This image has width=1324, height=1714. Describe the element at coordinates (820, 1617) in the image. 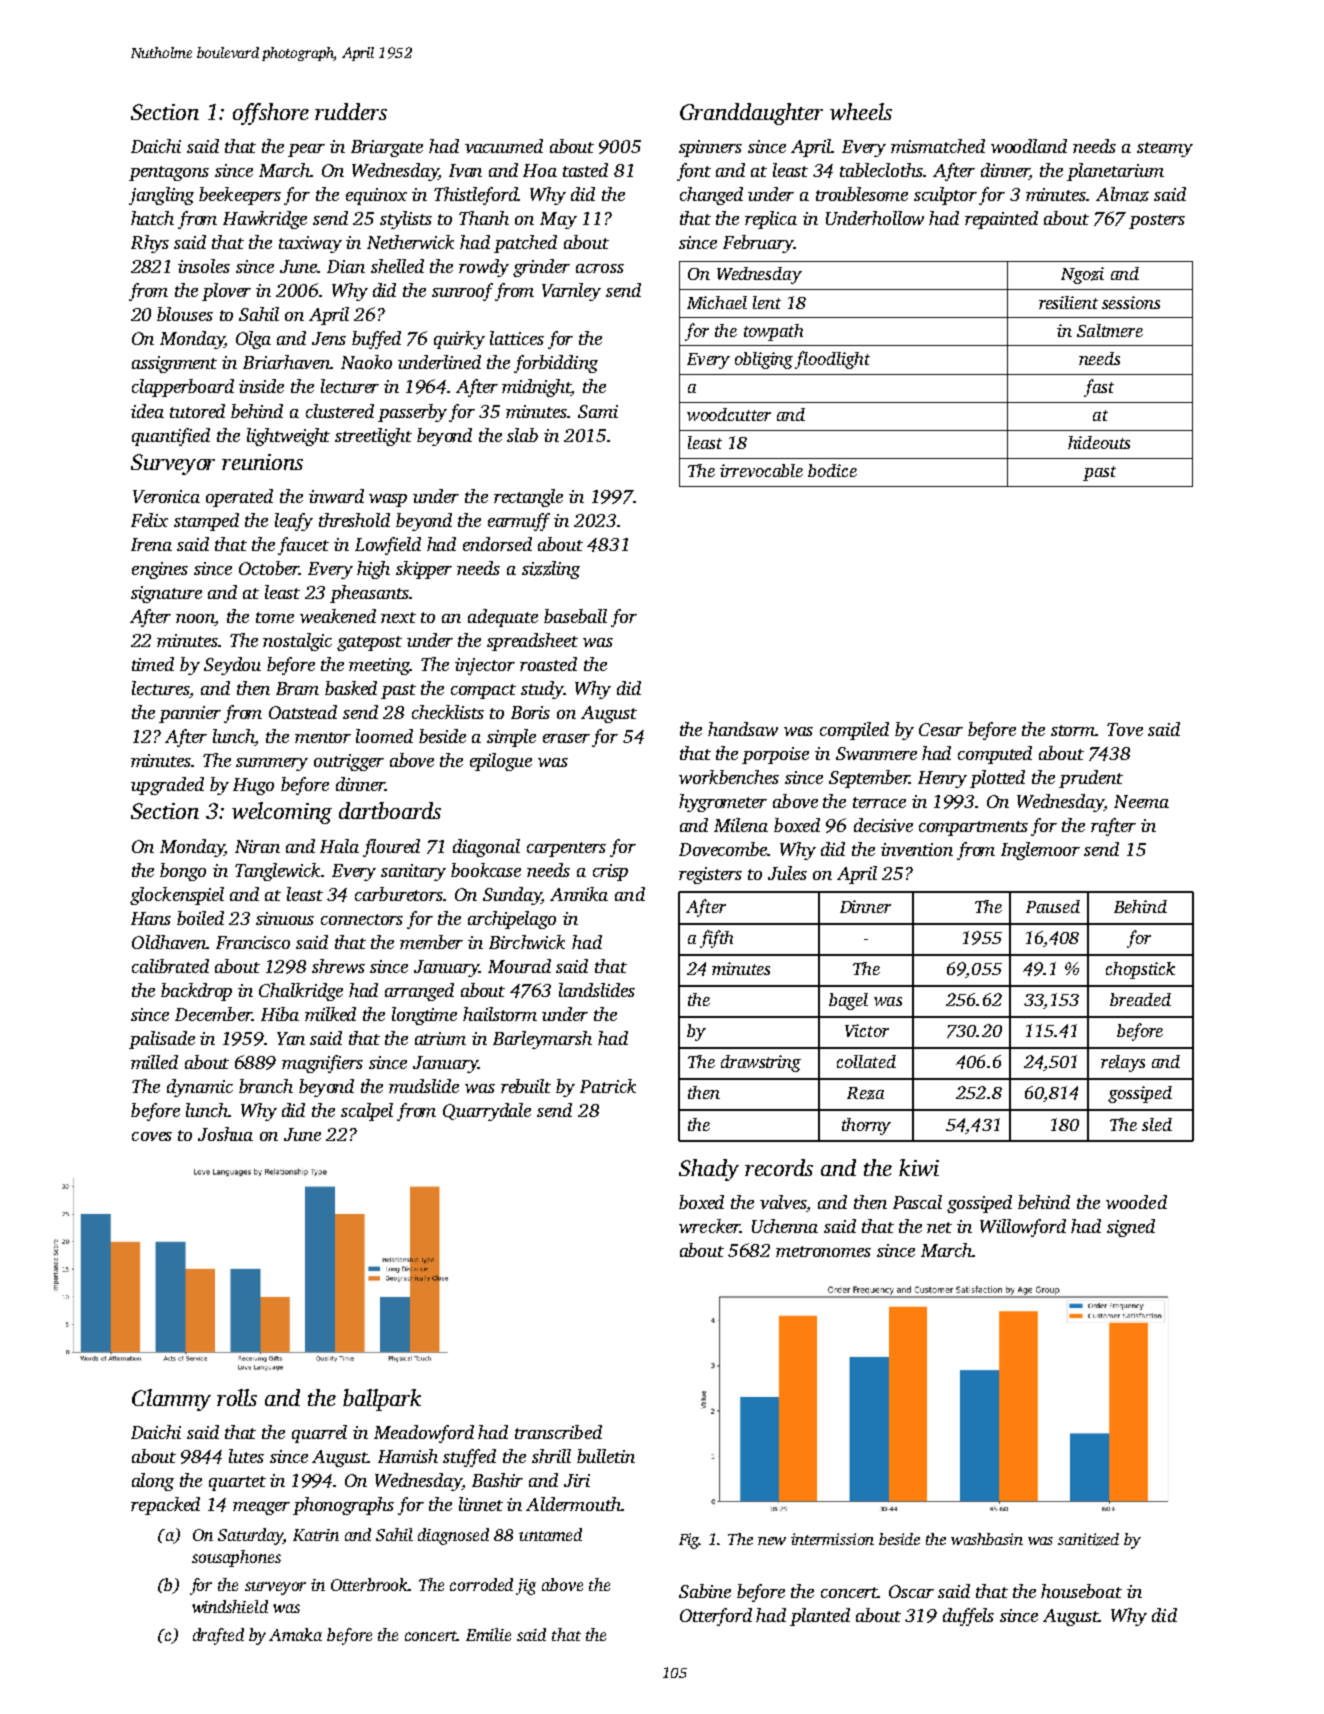

I see `planted` at that location.
